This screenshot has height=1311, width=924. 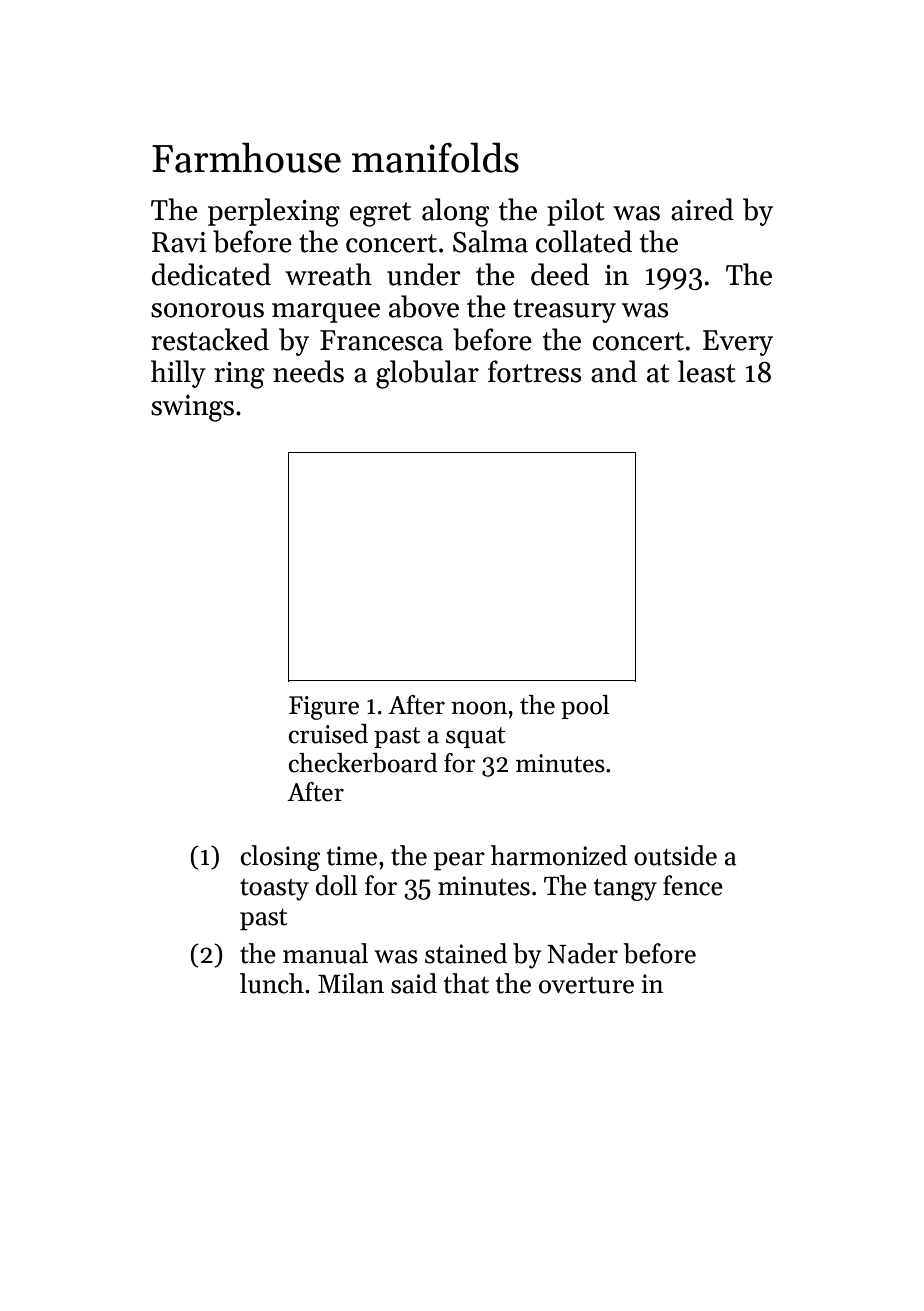 What do you see at coordinates (274, 212) in the screenshot?
I see `perplexing` at bounding box center [274, 212].
